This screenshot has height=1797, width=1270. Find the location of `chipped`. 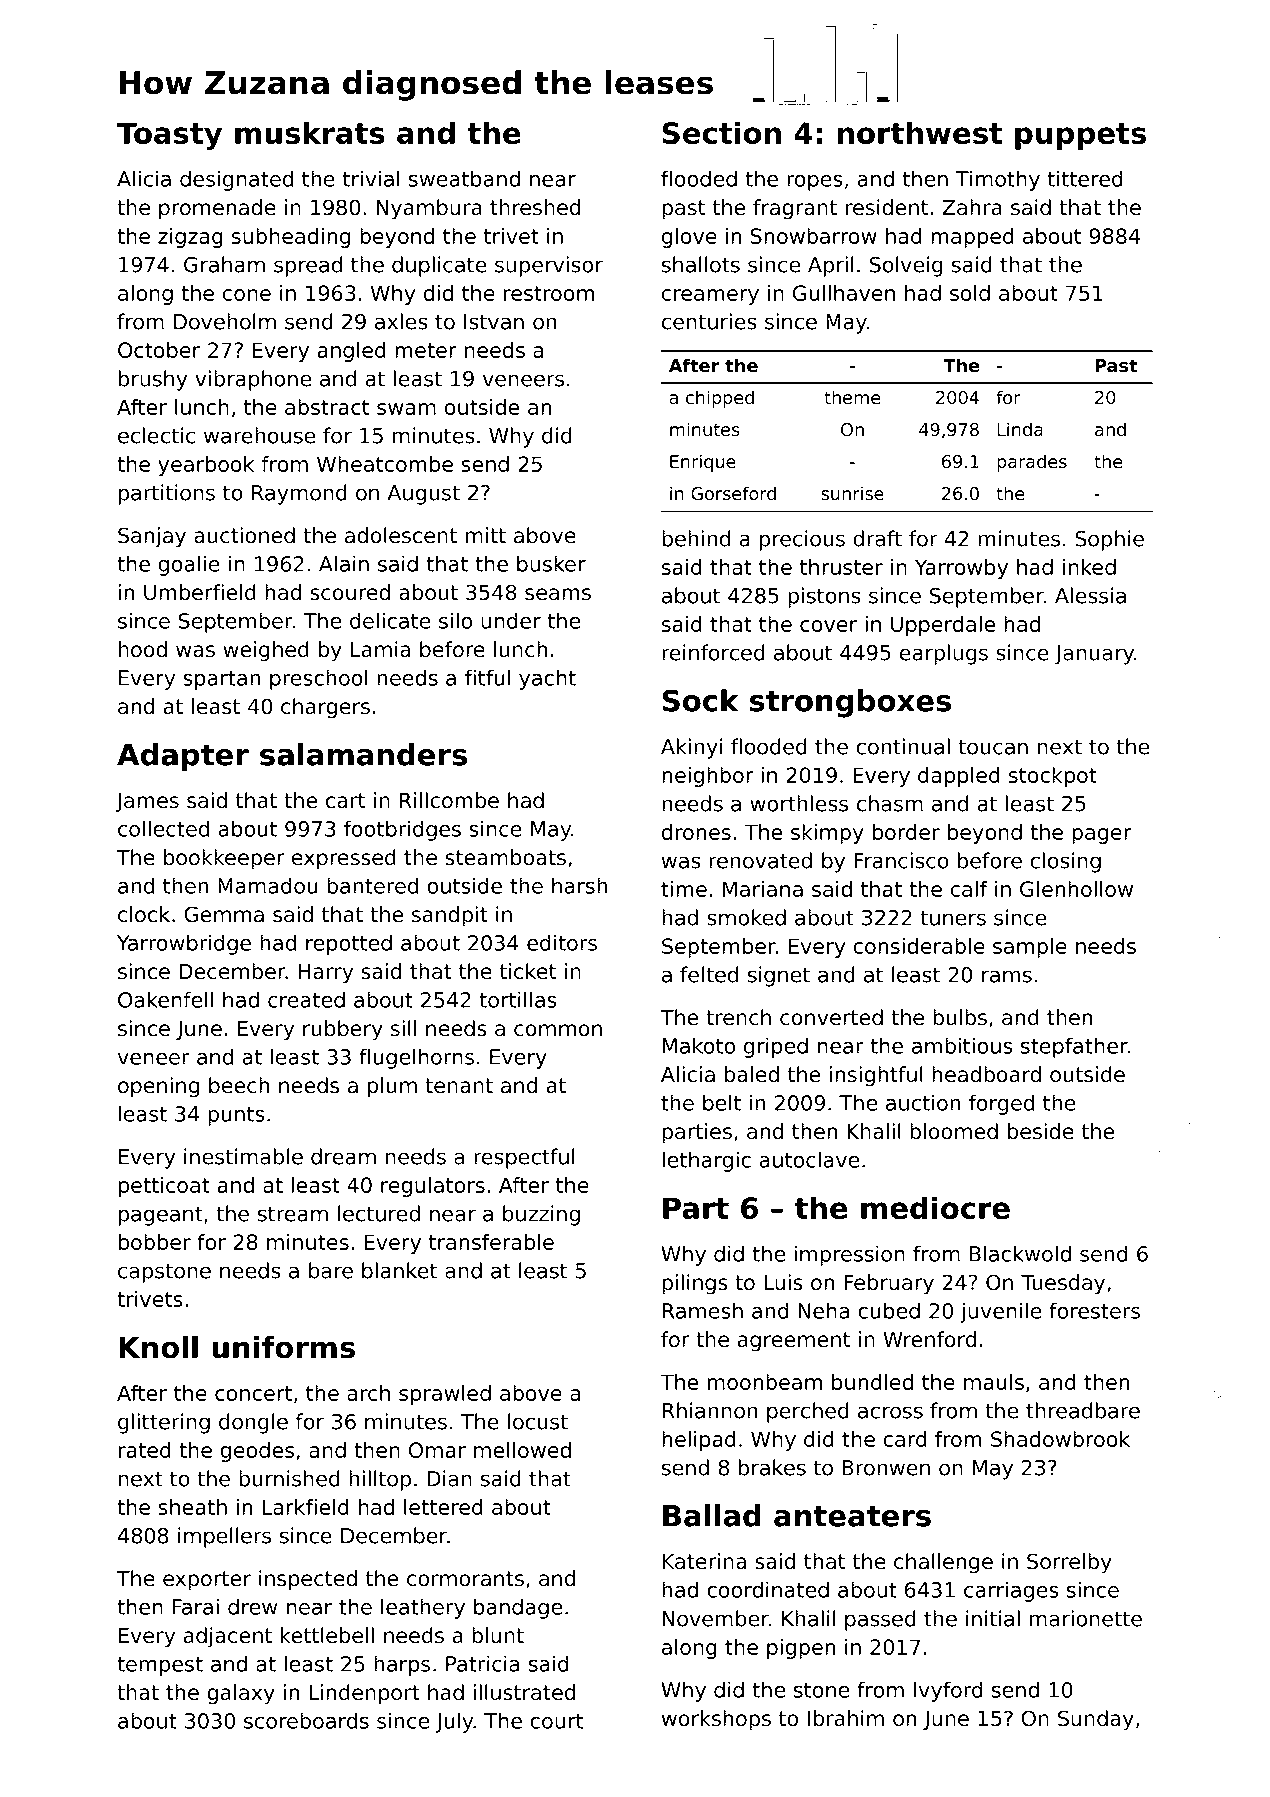

chipped is located at coordinates (720, 399).
